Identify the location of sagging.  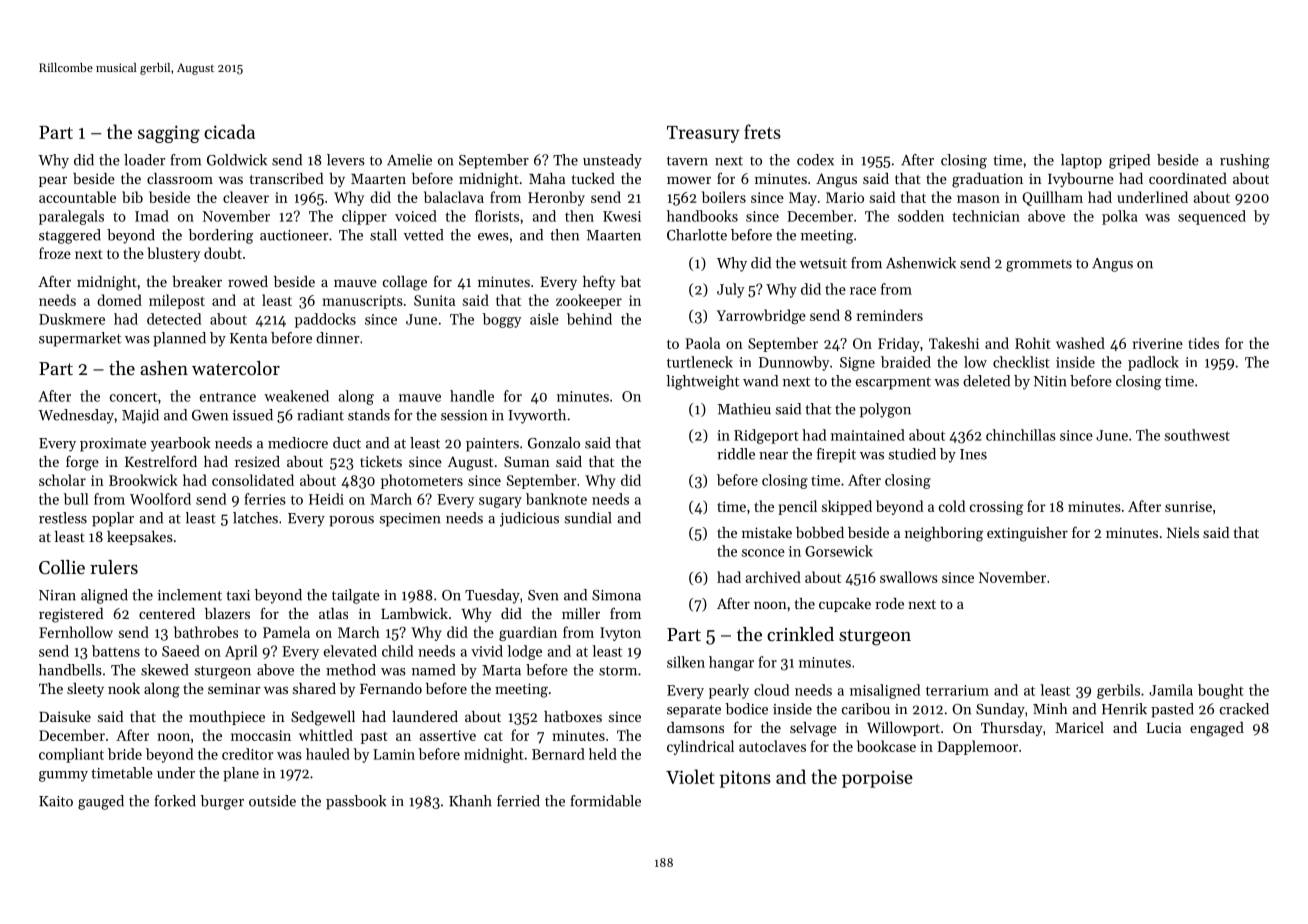
(169, 134).
